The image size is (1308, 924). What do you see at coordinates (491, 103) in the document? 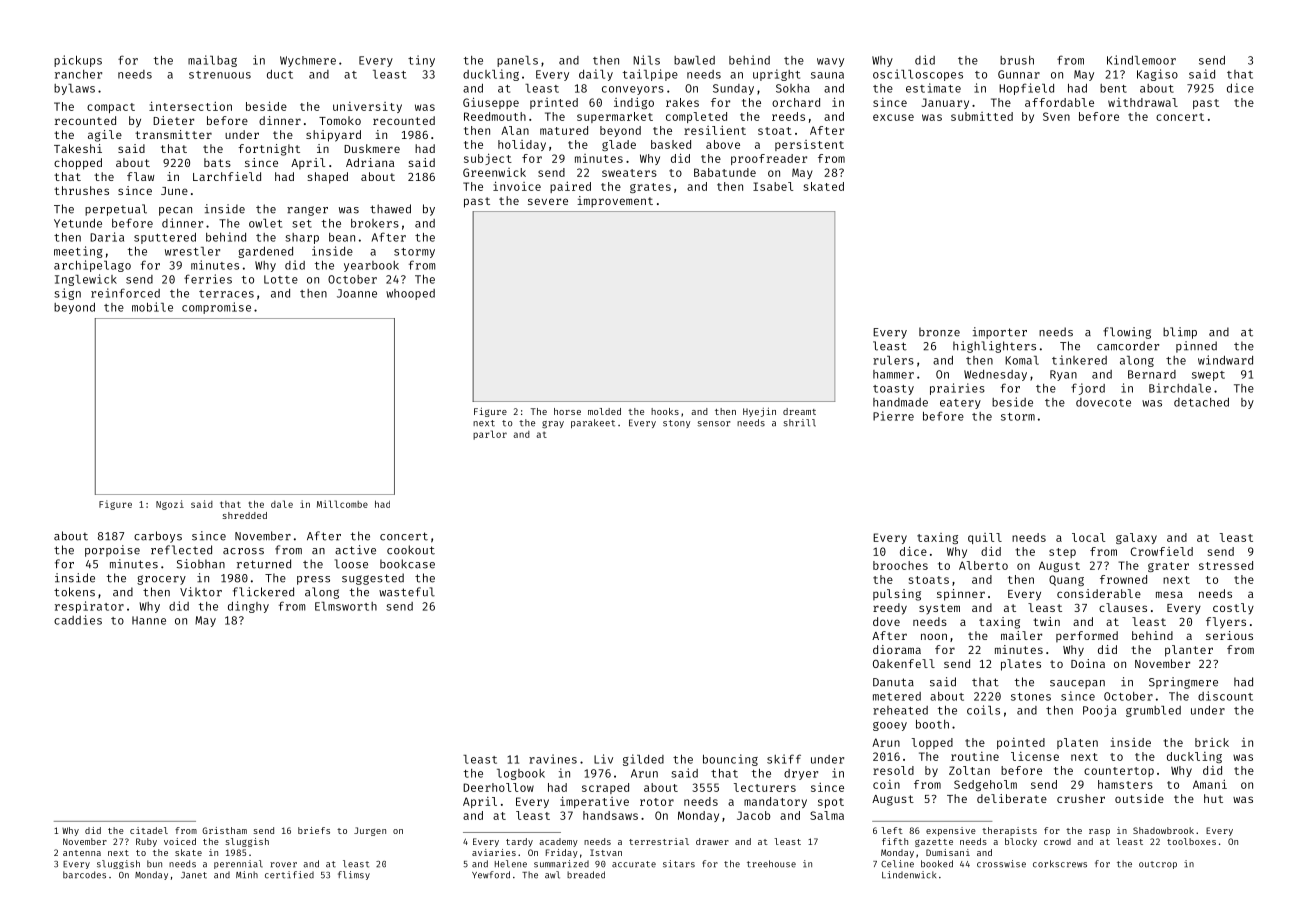
I see `Giuseppe` at bounding box center [491, 103].
